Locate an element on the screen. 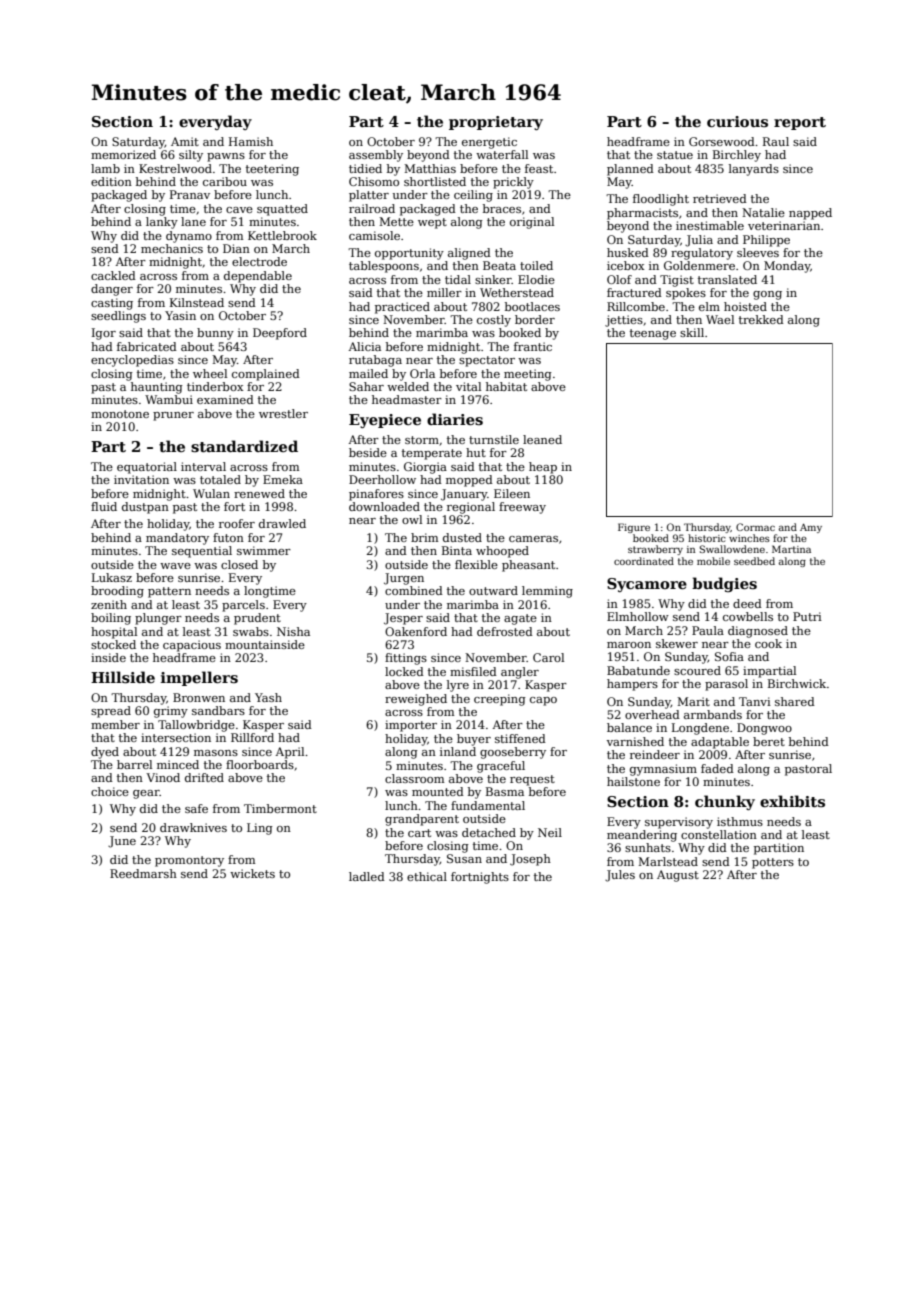 This screenshot has width=924, height=1308. whooped is located at coordinates (502, 552).
